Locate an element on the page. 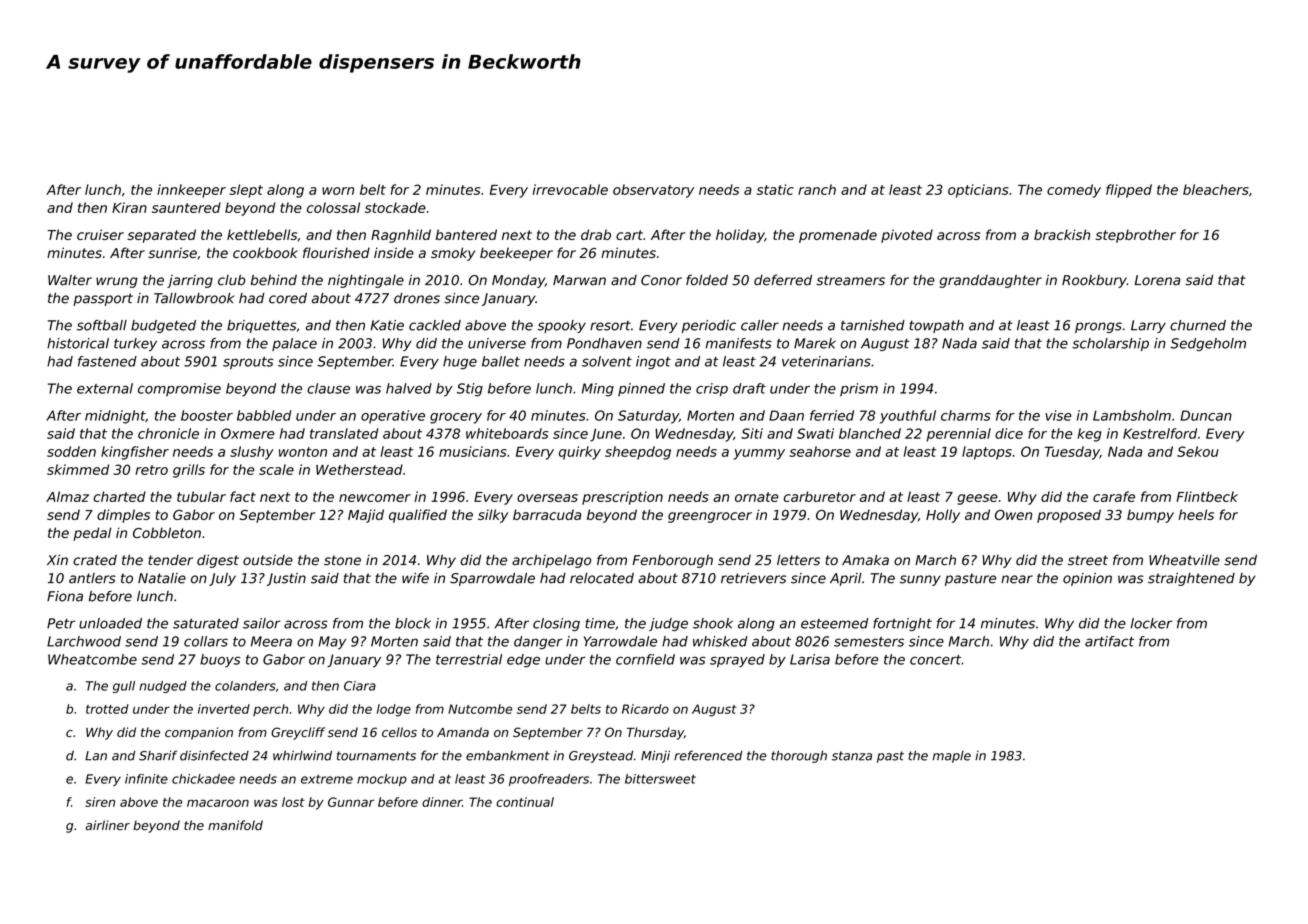  carafe is located at coordinates (1114, 496).
